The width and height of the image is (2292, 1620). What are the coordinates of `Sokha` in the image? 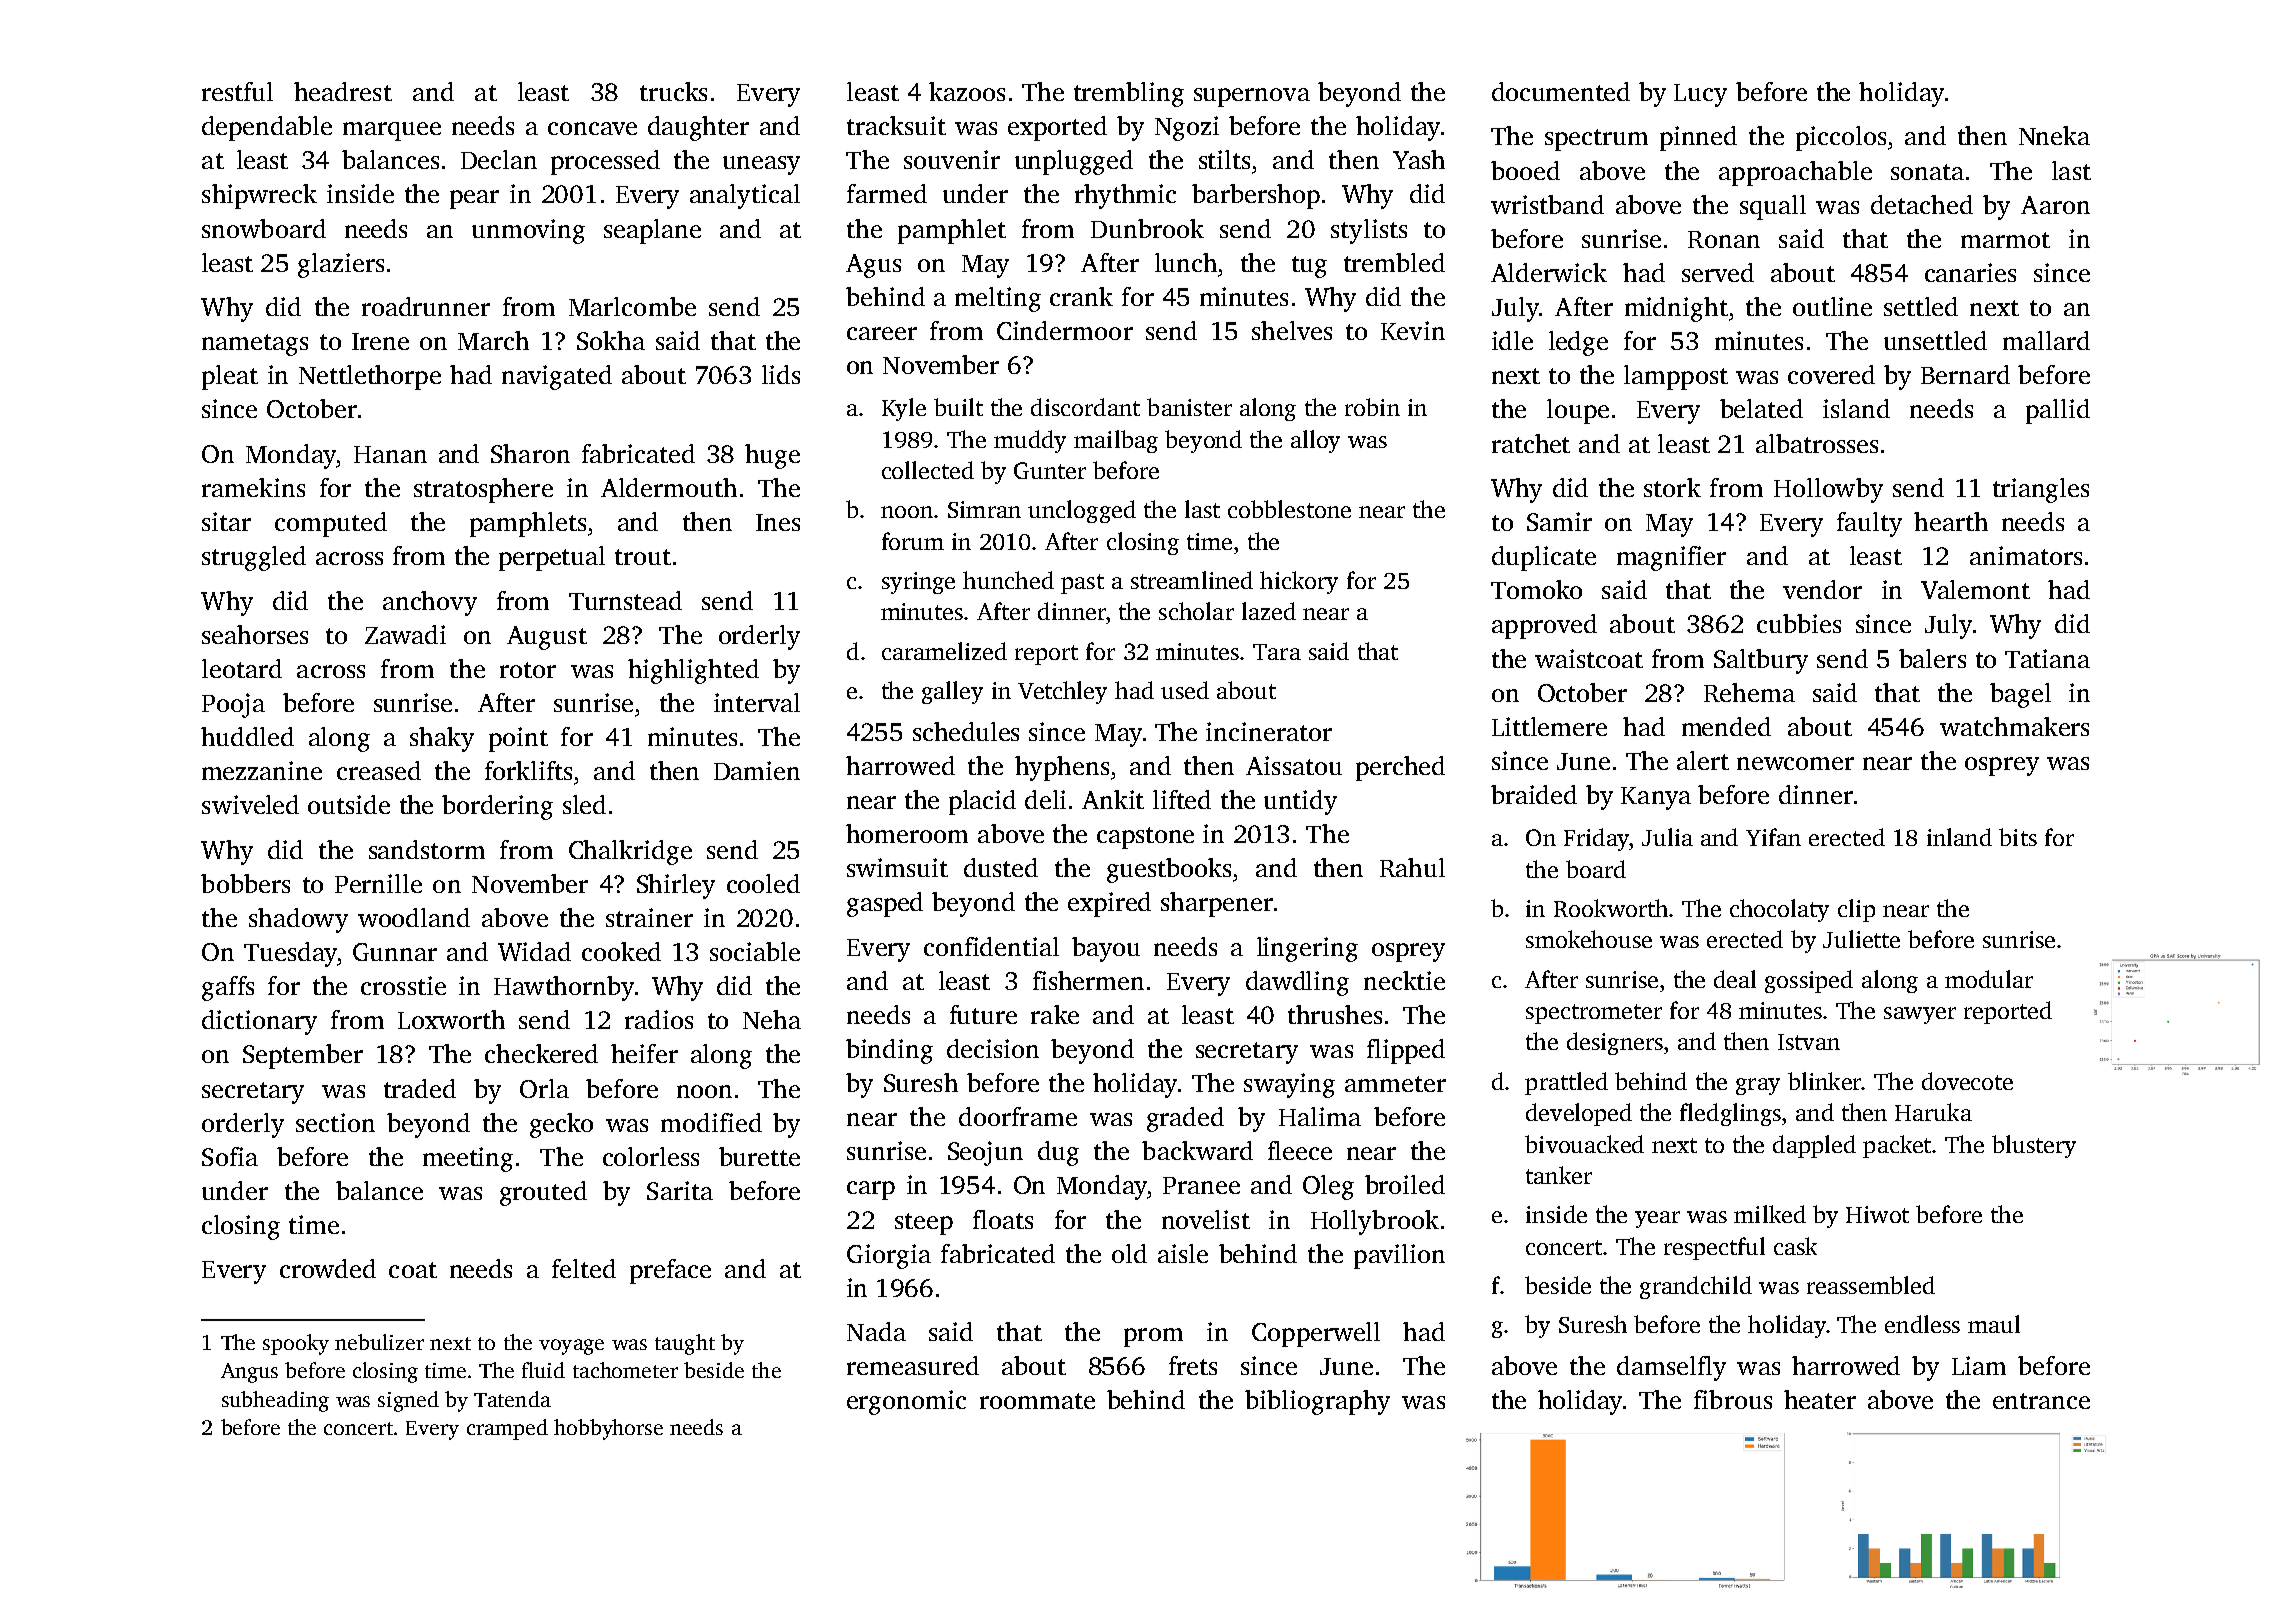 It's located at (611, 340).
